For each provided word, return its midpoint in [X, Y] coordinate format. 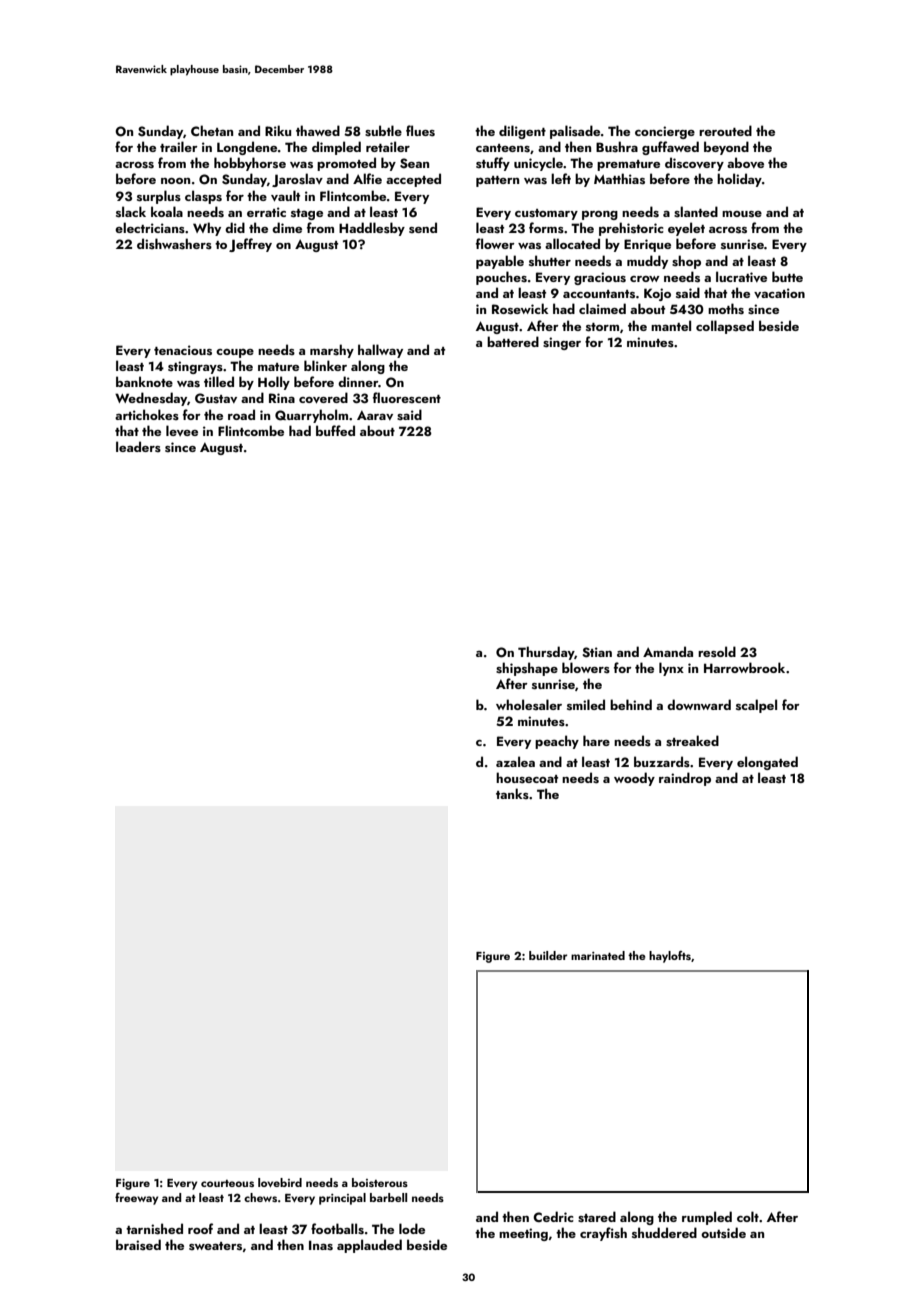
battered [513, 341]
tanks [512, 793]
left [561, 178]
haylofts [670, 957]
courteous [227, 1183]
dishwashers [174, 244]
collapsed [725, 327]
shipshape [527, 669]
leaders [138, 446]
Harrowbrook [744, 667]
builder [548, 955]
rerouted [725, 130]
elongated [767, 763]
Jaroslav [297, 180]
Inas [321, 1245]
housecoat [527, 778]
